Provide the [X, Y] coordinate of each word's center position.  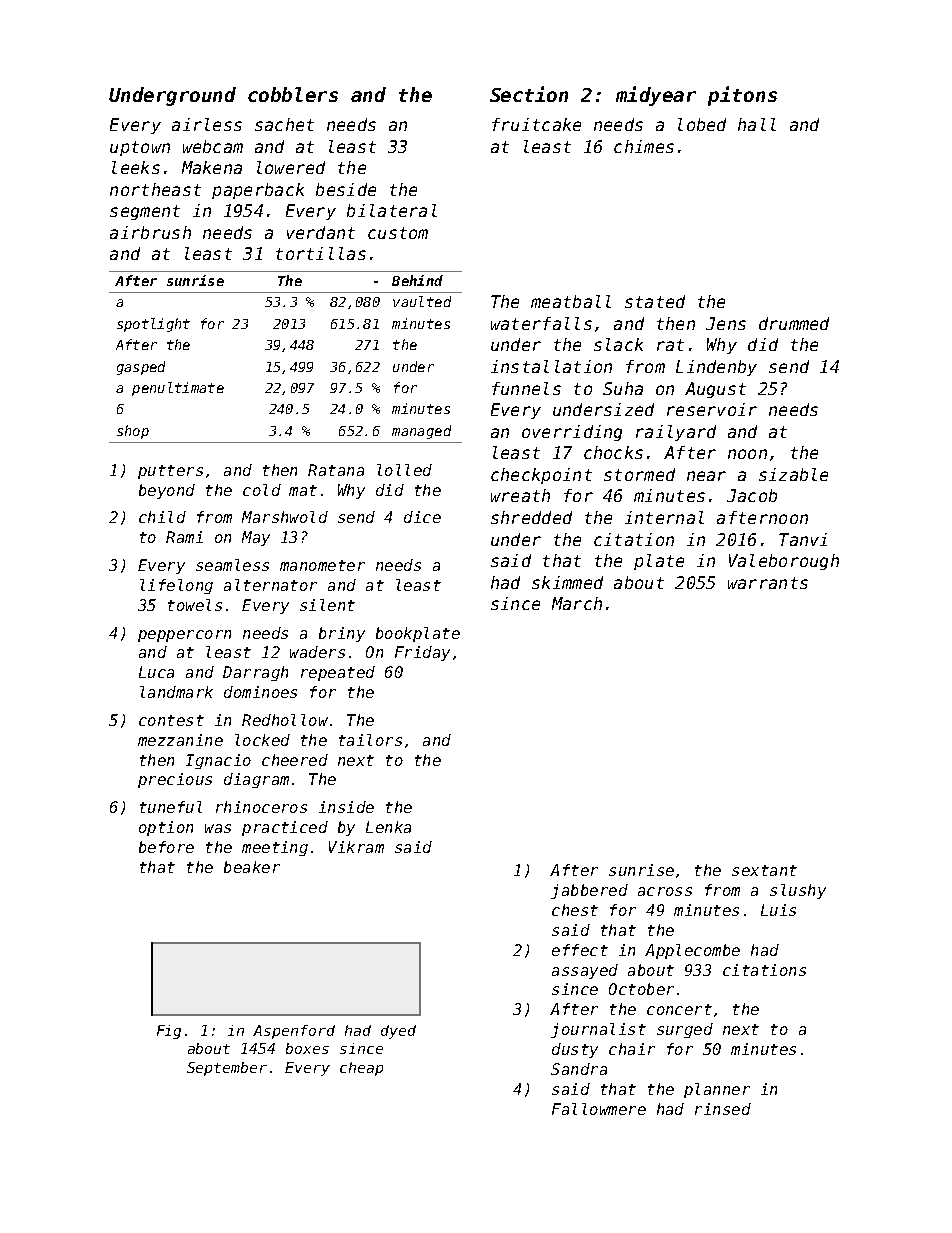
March [577, 603]
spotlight [153, 325]
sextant [764, 870]
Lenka [388, 827]
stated [655, 301]
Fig [169, 1032]
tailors [370, 740]
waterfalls [541, 323]
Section [529, 94]
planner [717, 1090]
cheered [295, 760]
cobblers [293, 94]
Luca [156, 672]
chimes [644, 146]
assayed [585, 971]
